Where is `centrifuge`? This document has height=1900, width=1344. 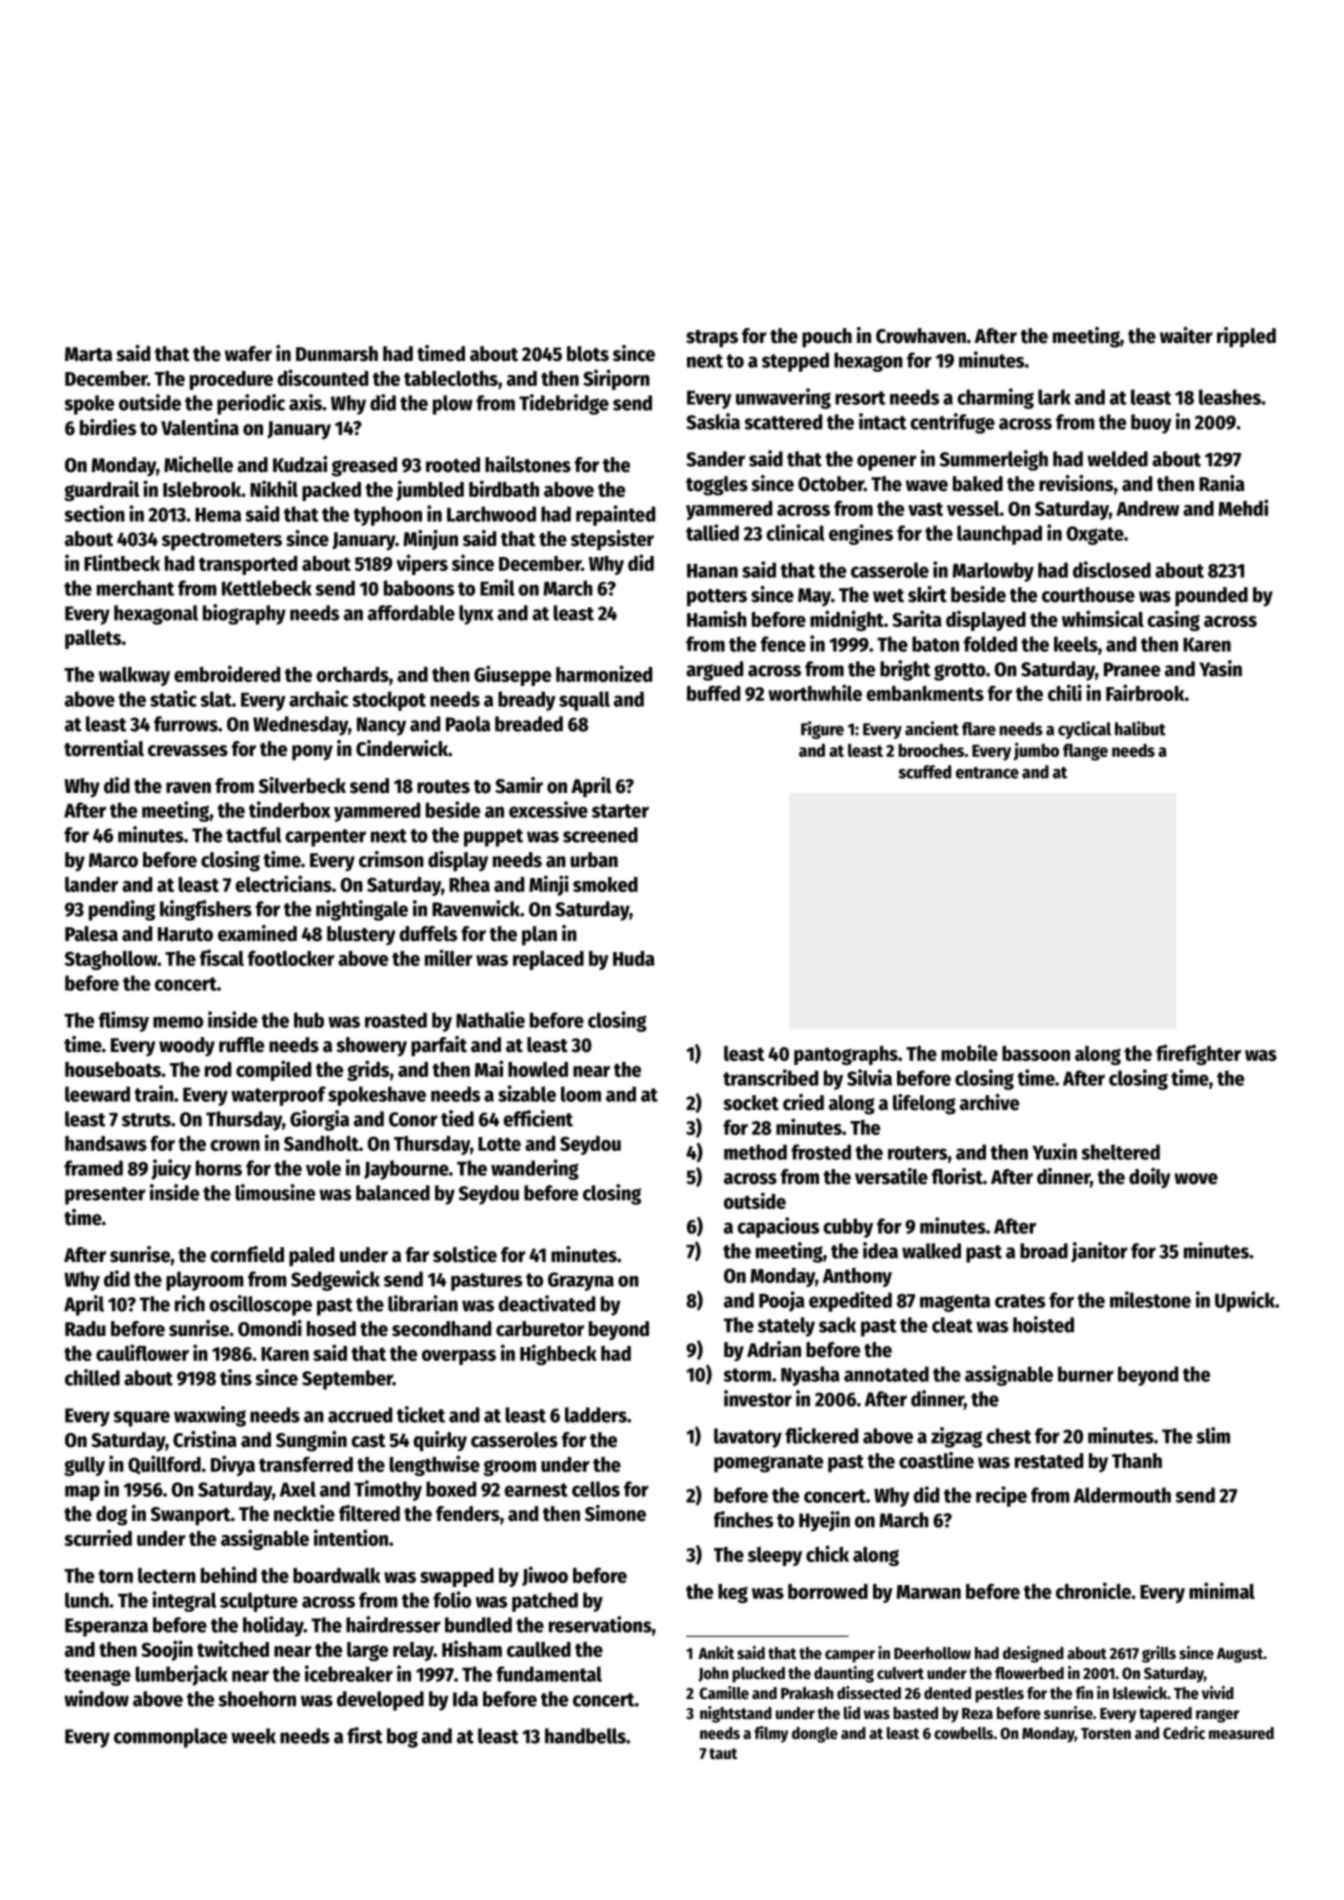
centrifuge is located at coordinates (952, 423).
